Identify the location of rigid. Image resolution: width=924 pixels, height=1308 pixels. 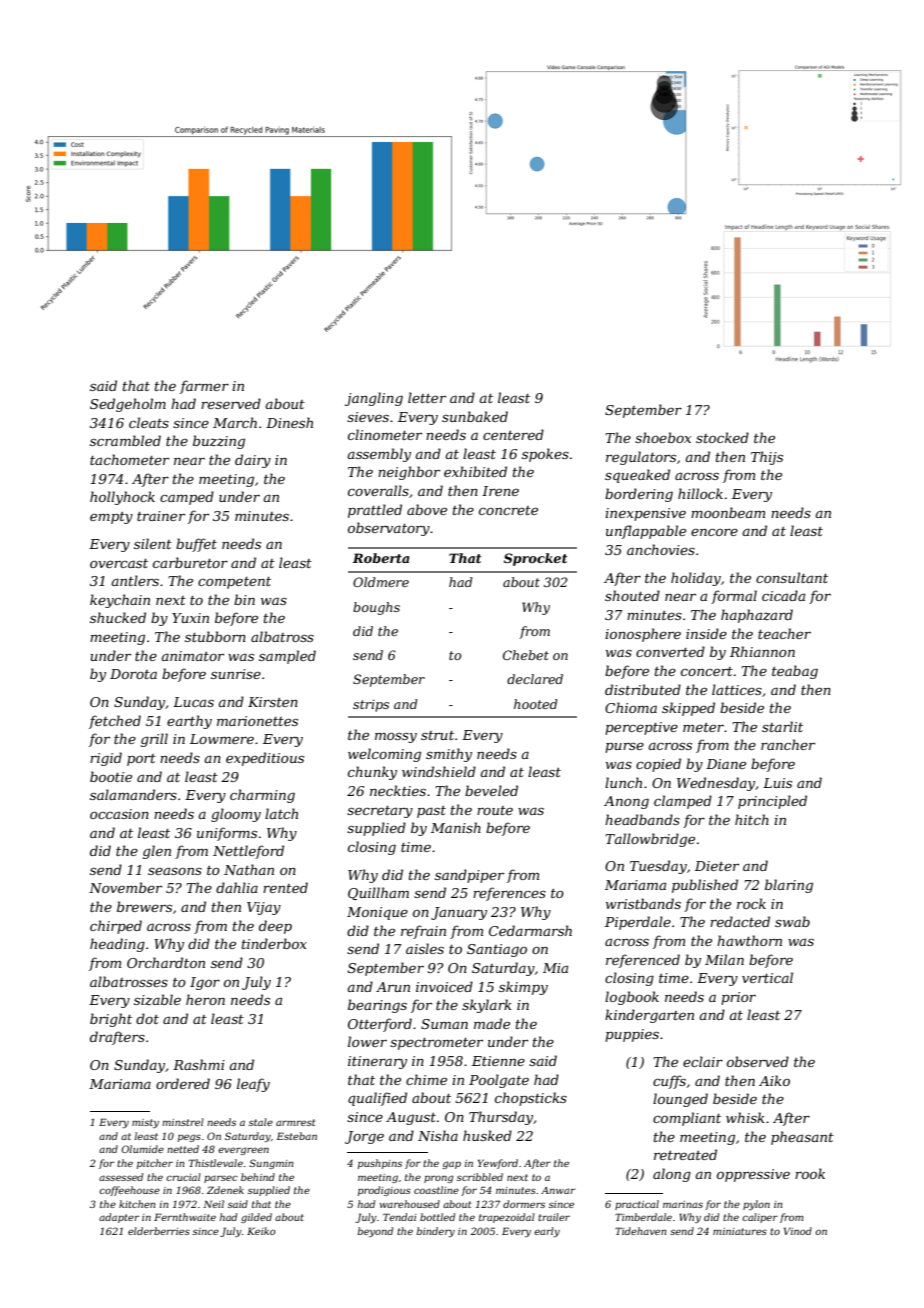
(106, 759).
